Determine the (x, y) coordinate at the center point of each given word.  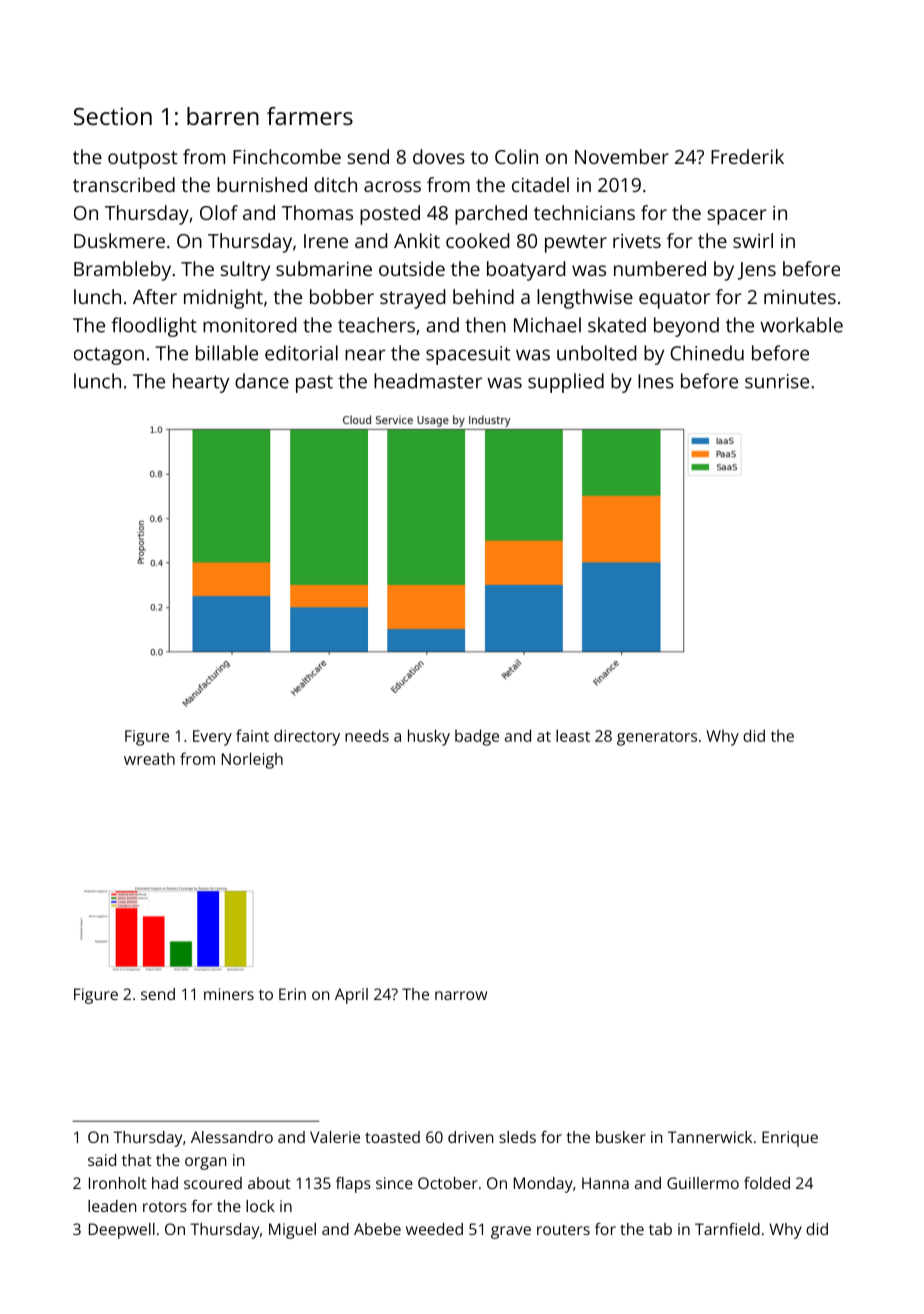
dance (262, 381)
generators (657, 738)
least (573, 735)
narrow (461, 995)
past (314, 384)
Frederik (747, 156)
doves (439, 156)
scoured (213, 1183)
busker (621, 1137)
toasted (392, 1137)
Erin (292, 994)
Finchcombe (287, 156)
